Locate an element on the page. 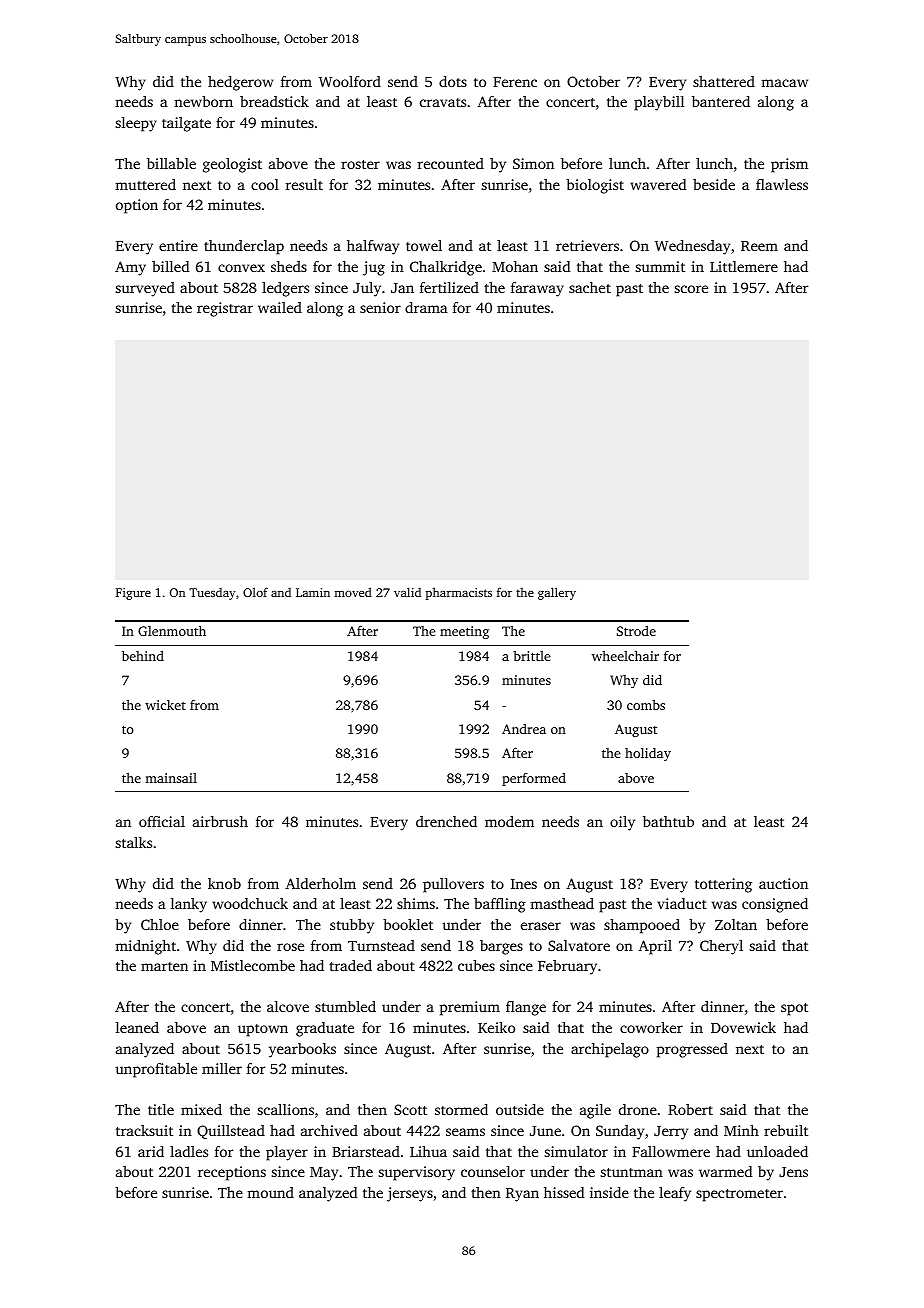 This document has height=1308, width=924. shattered is located at coordinates (724, 81).
